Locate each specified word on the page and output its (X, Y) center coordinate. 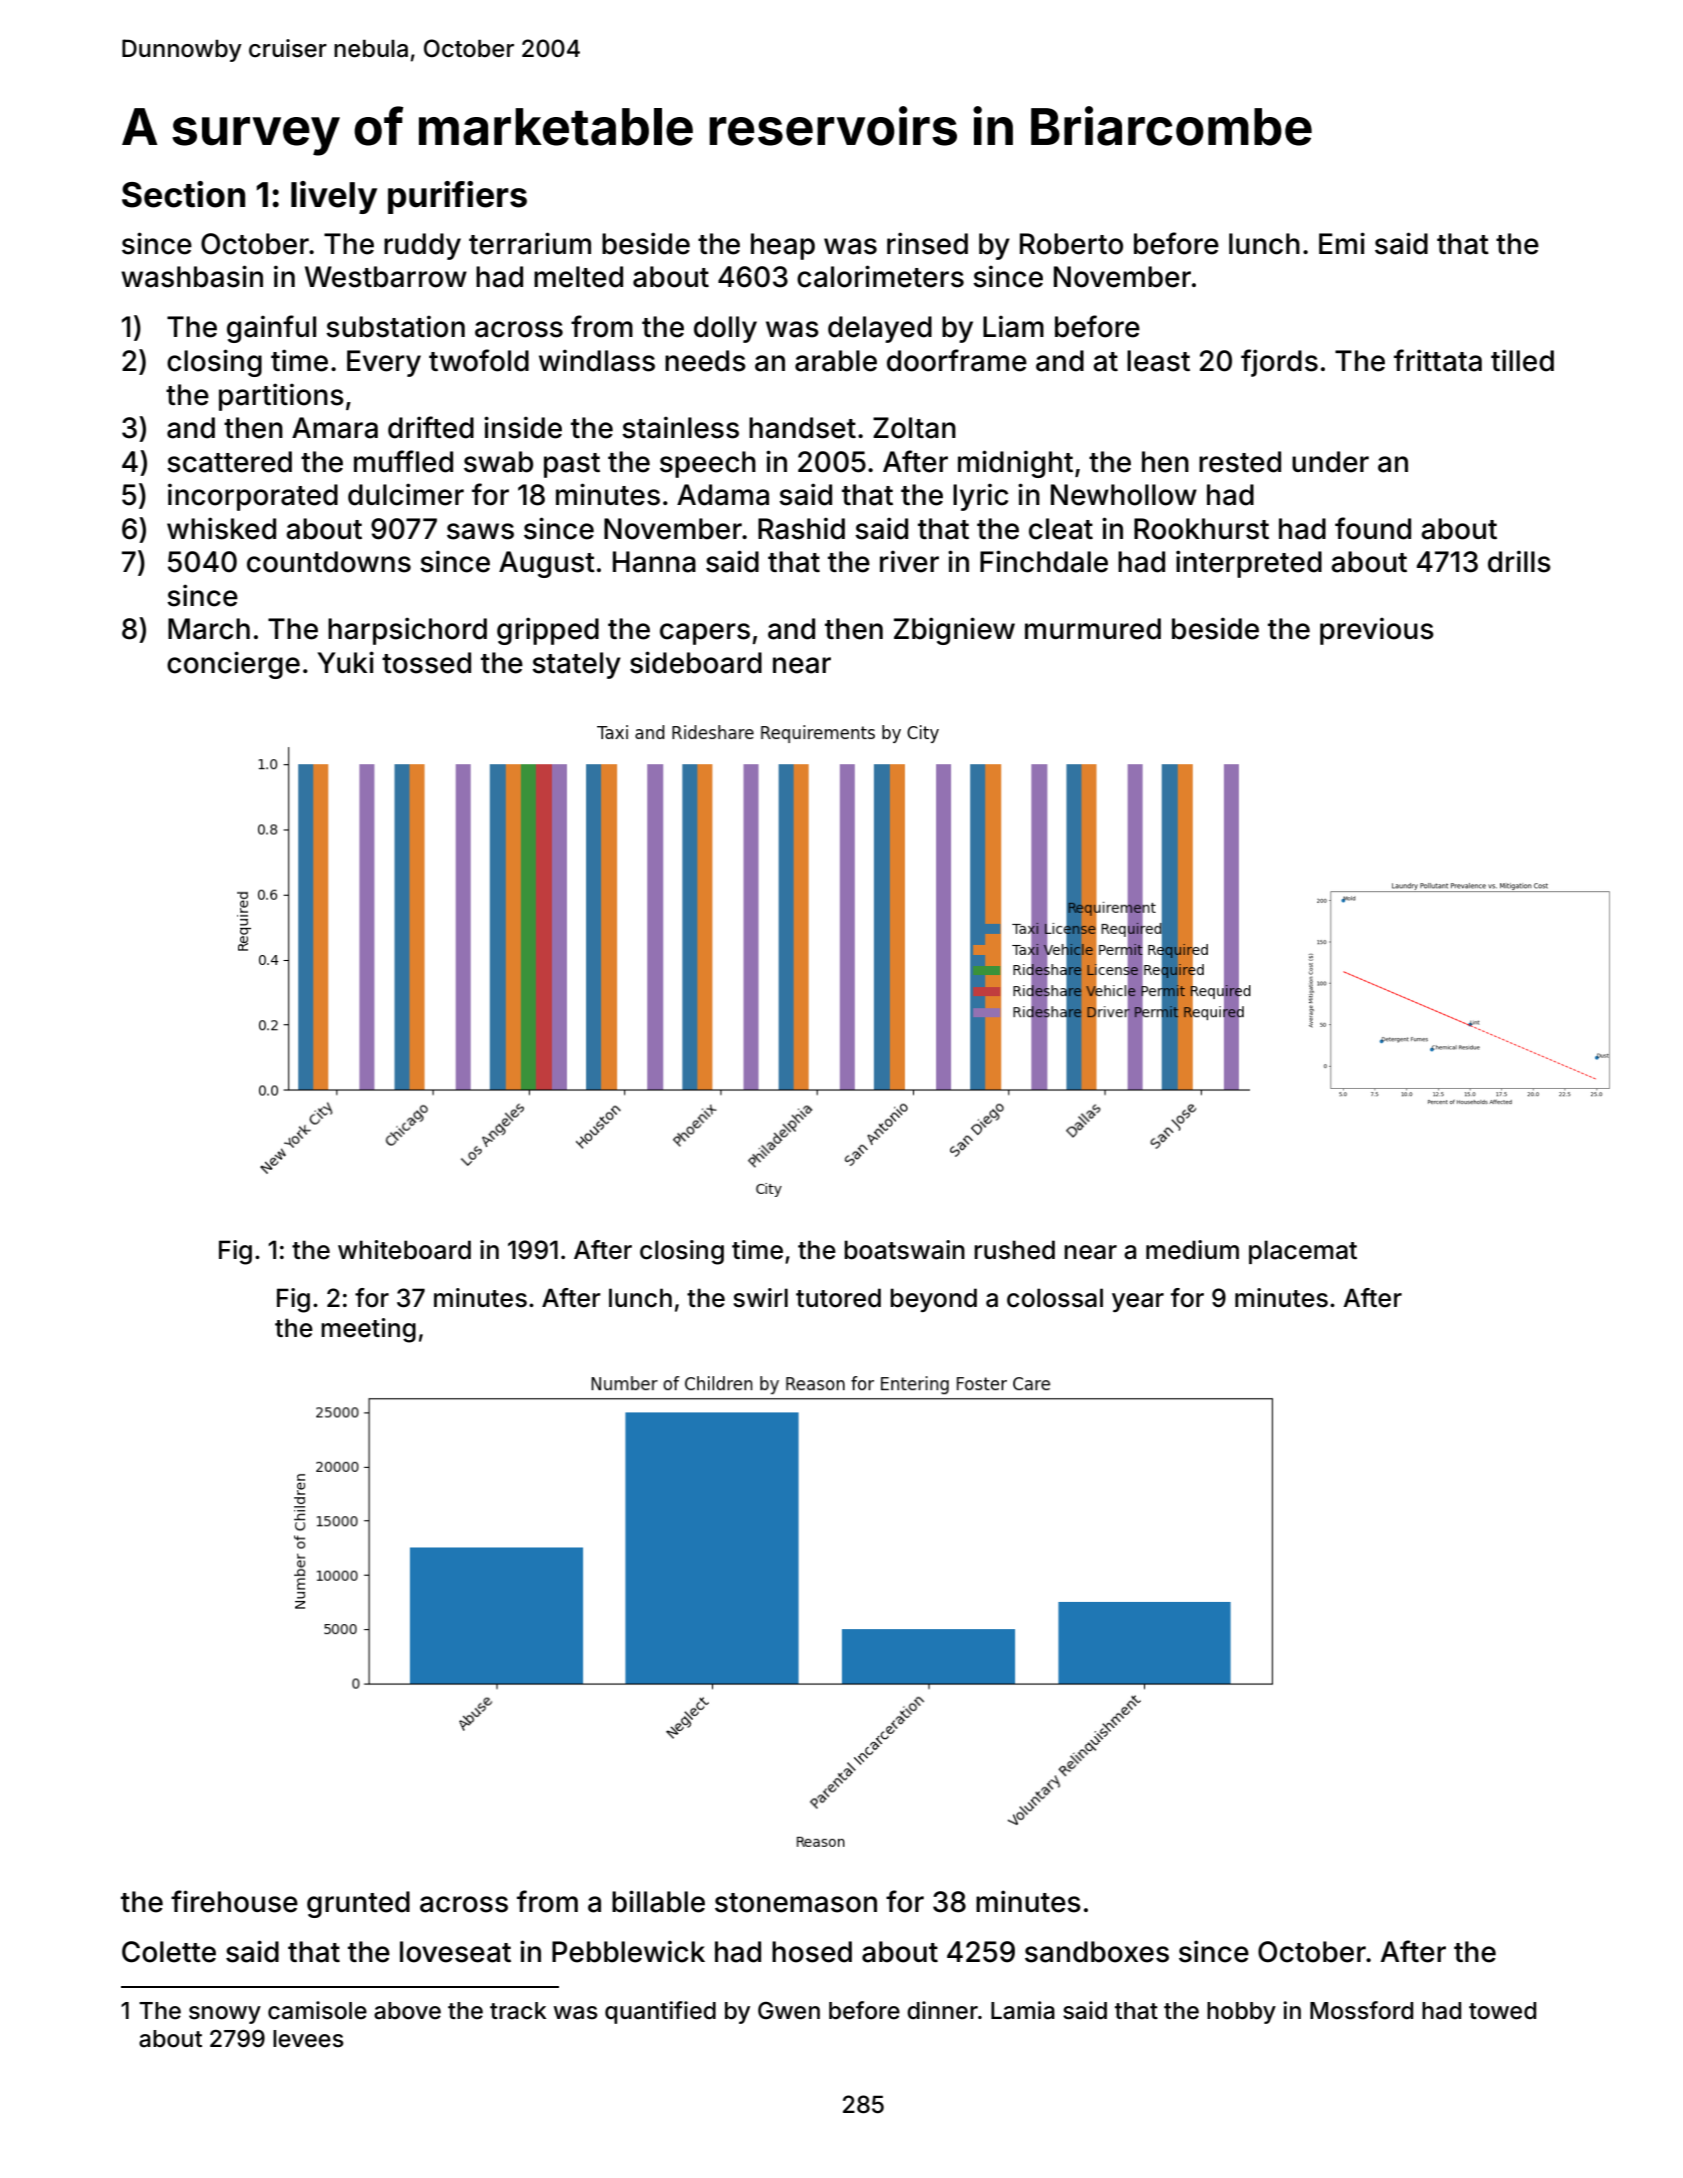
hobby (1241, 2013)
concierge (233, 665)
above (407, 2011)
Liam (1013, 326)
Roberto (1071, 244)
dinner (942, 2010)
